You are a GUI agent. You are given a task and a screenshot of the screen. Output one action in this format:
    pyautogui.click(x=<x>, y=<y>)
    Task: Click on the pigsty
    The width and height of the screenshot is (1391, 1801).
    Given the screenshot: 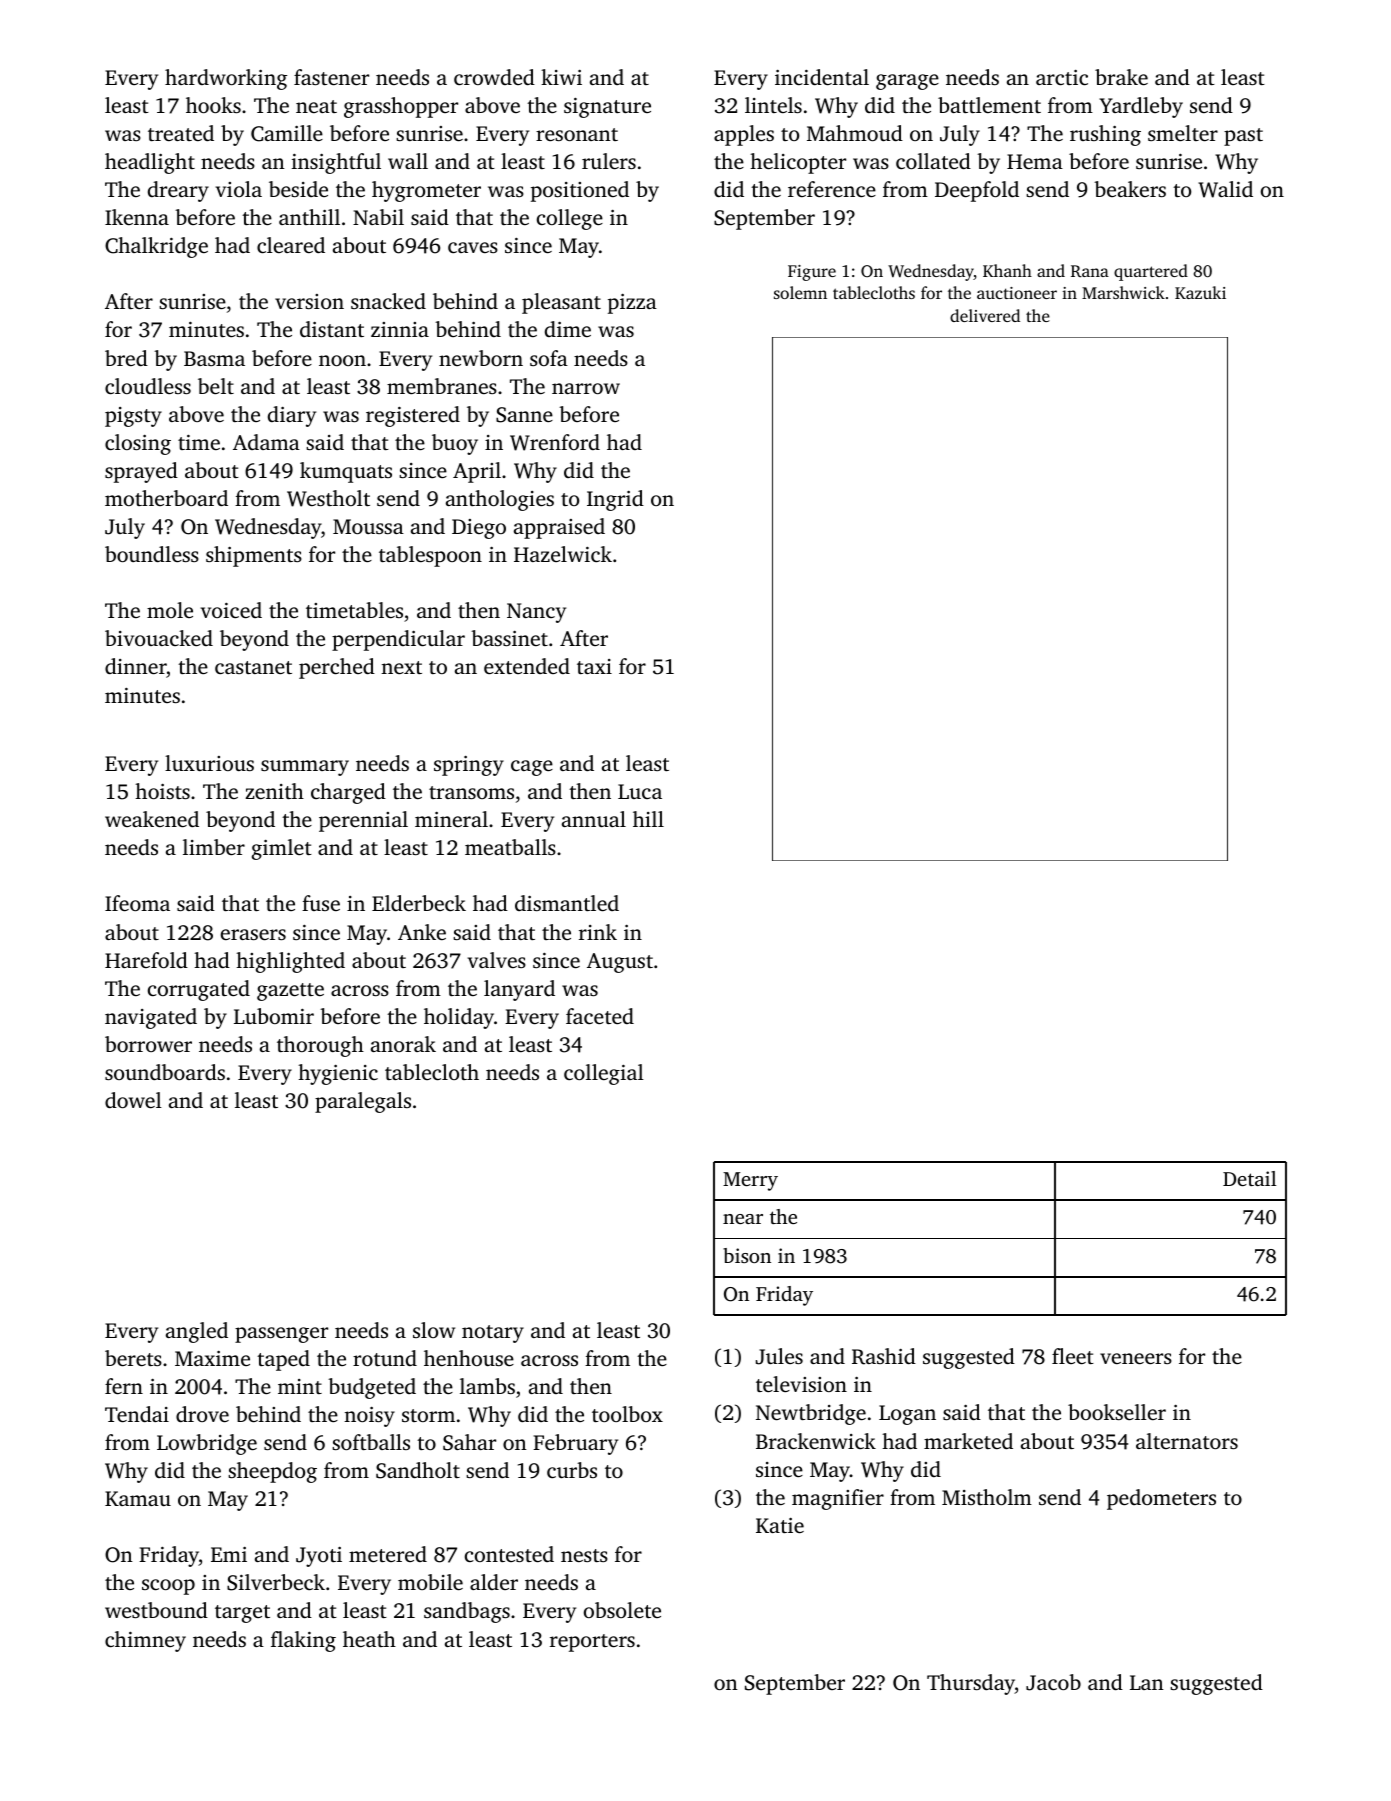 What is the action you would take?
    pyautogui.click(x=133, y=417)
